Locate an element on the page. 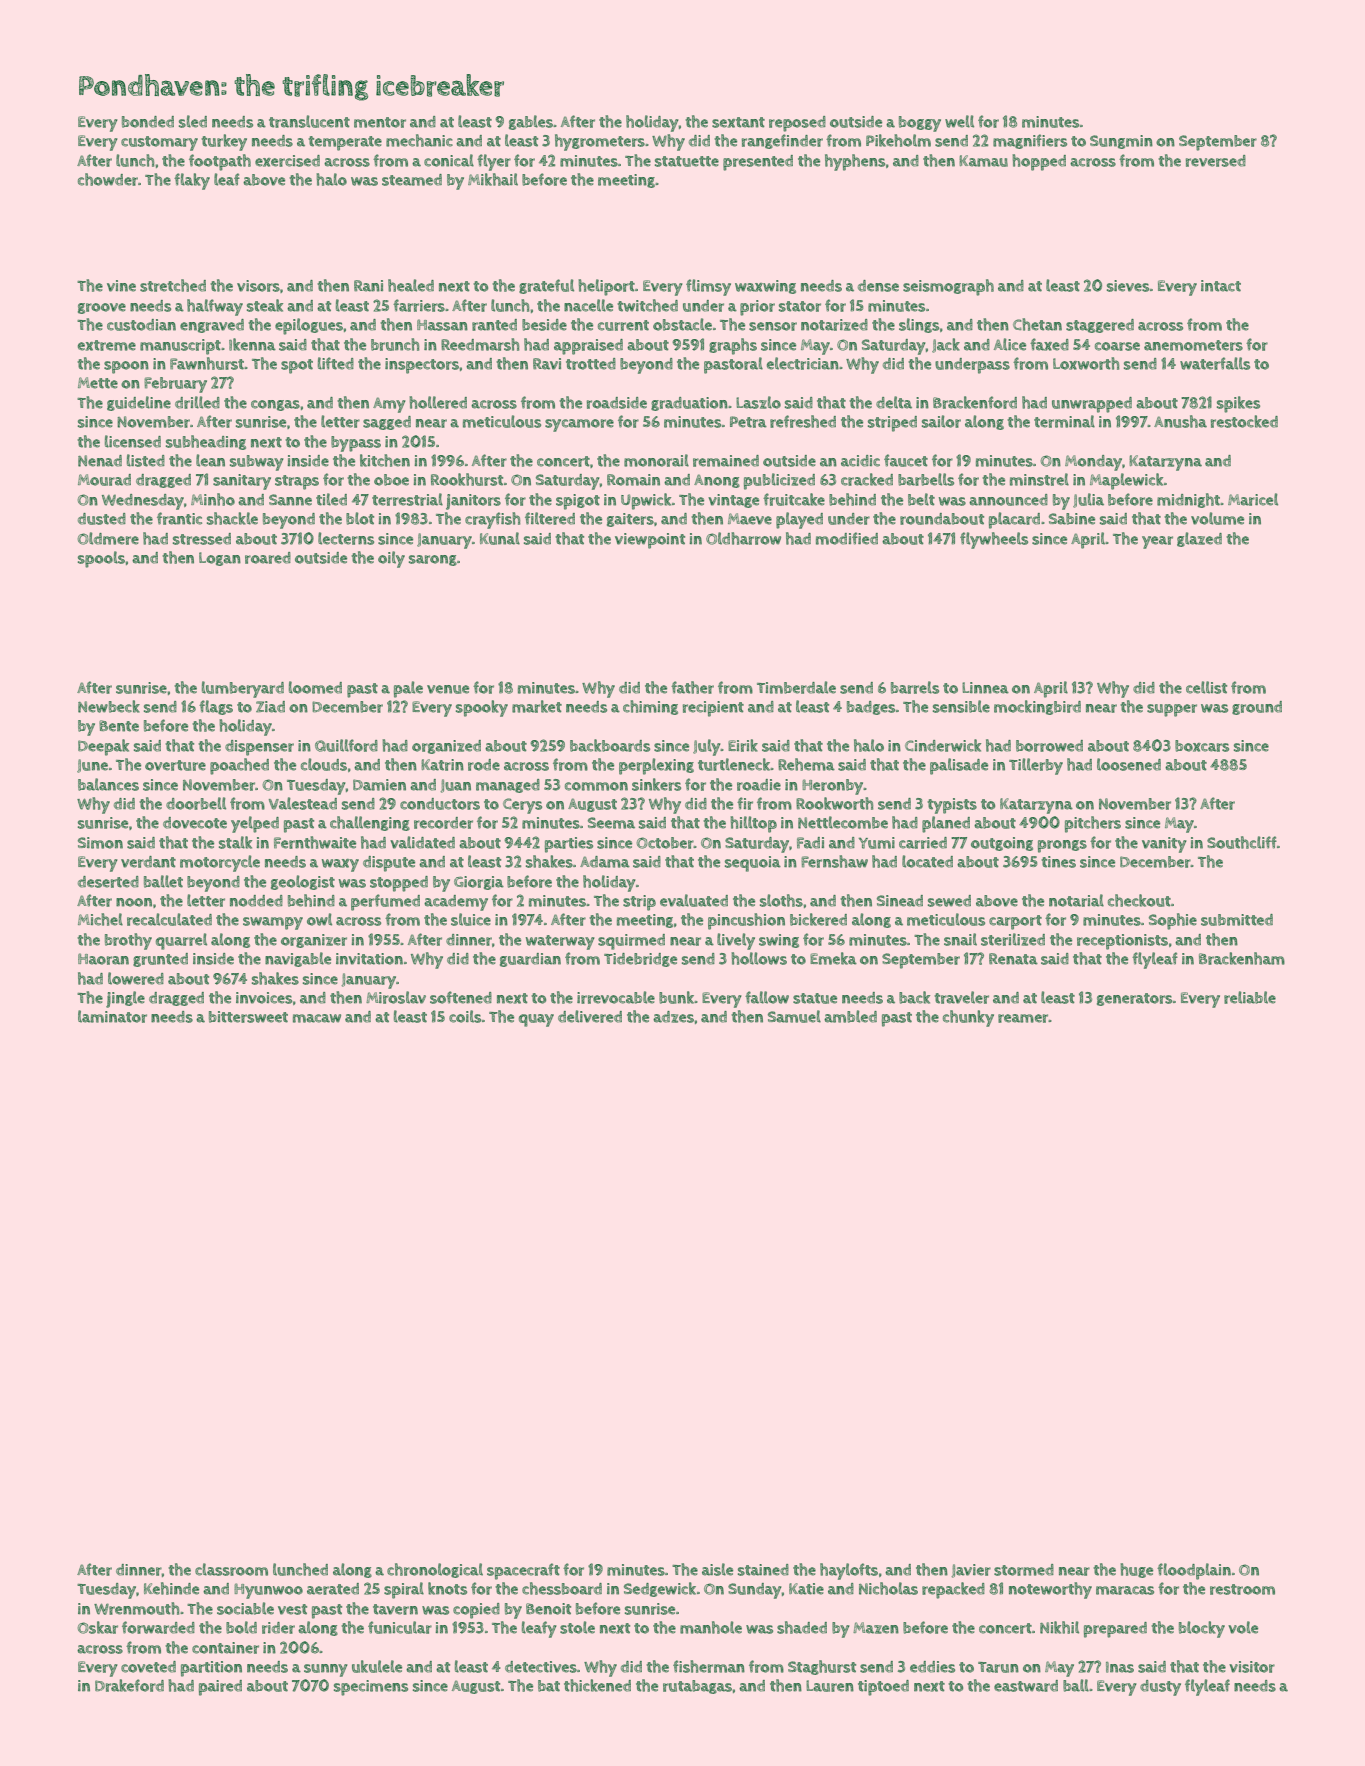 Image resolution: width=1365 pixels, height=1766 pixels. engraved is located at coordinates (212, 326).
